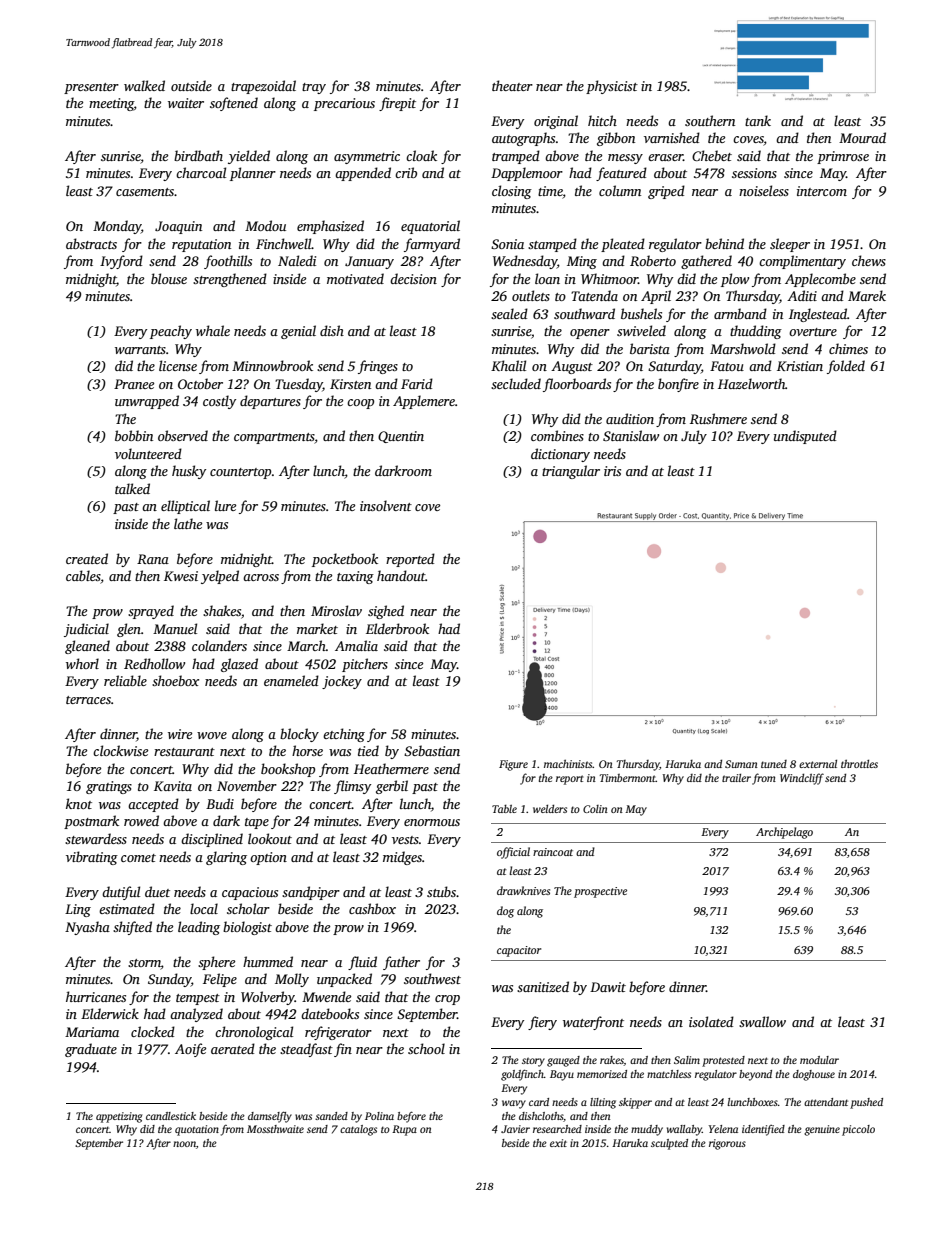 This document has width=952, height=1233. What do you see at coordinates (253, 174) in the document?
I see `planner` at bounding box center [253, 174].
